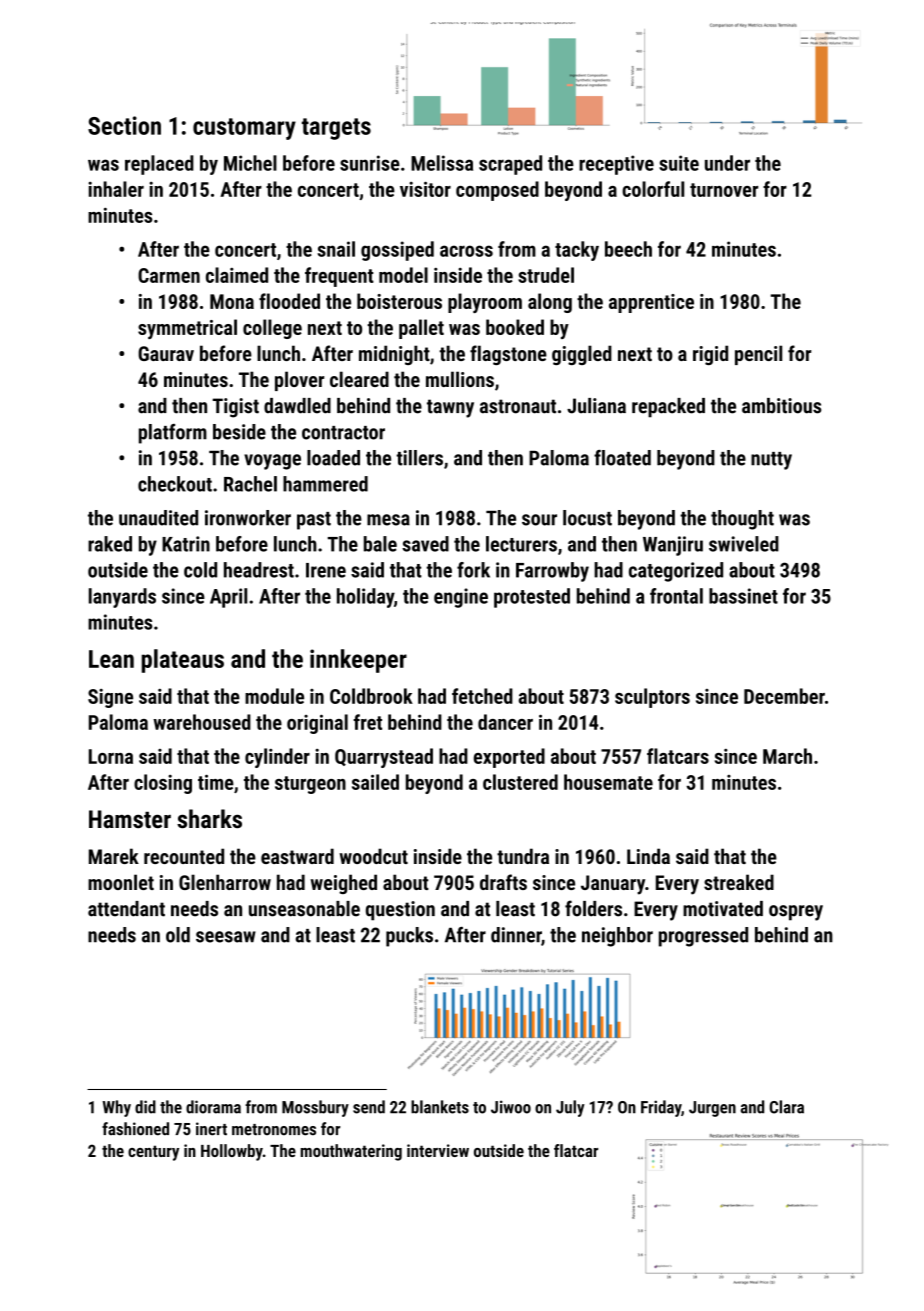 This document has height=1311, width=924. Describe the element at coordinates (723, 909) in the document. I see `motivated` at that location.
